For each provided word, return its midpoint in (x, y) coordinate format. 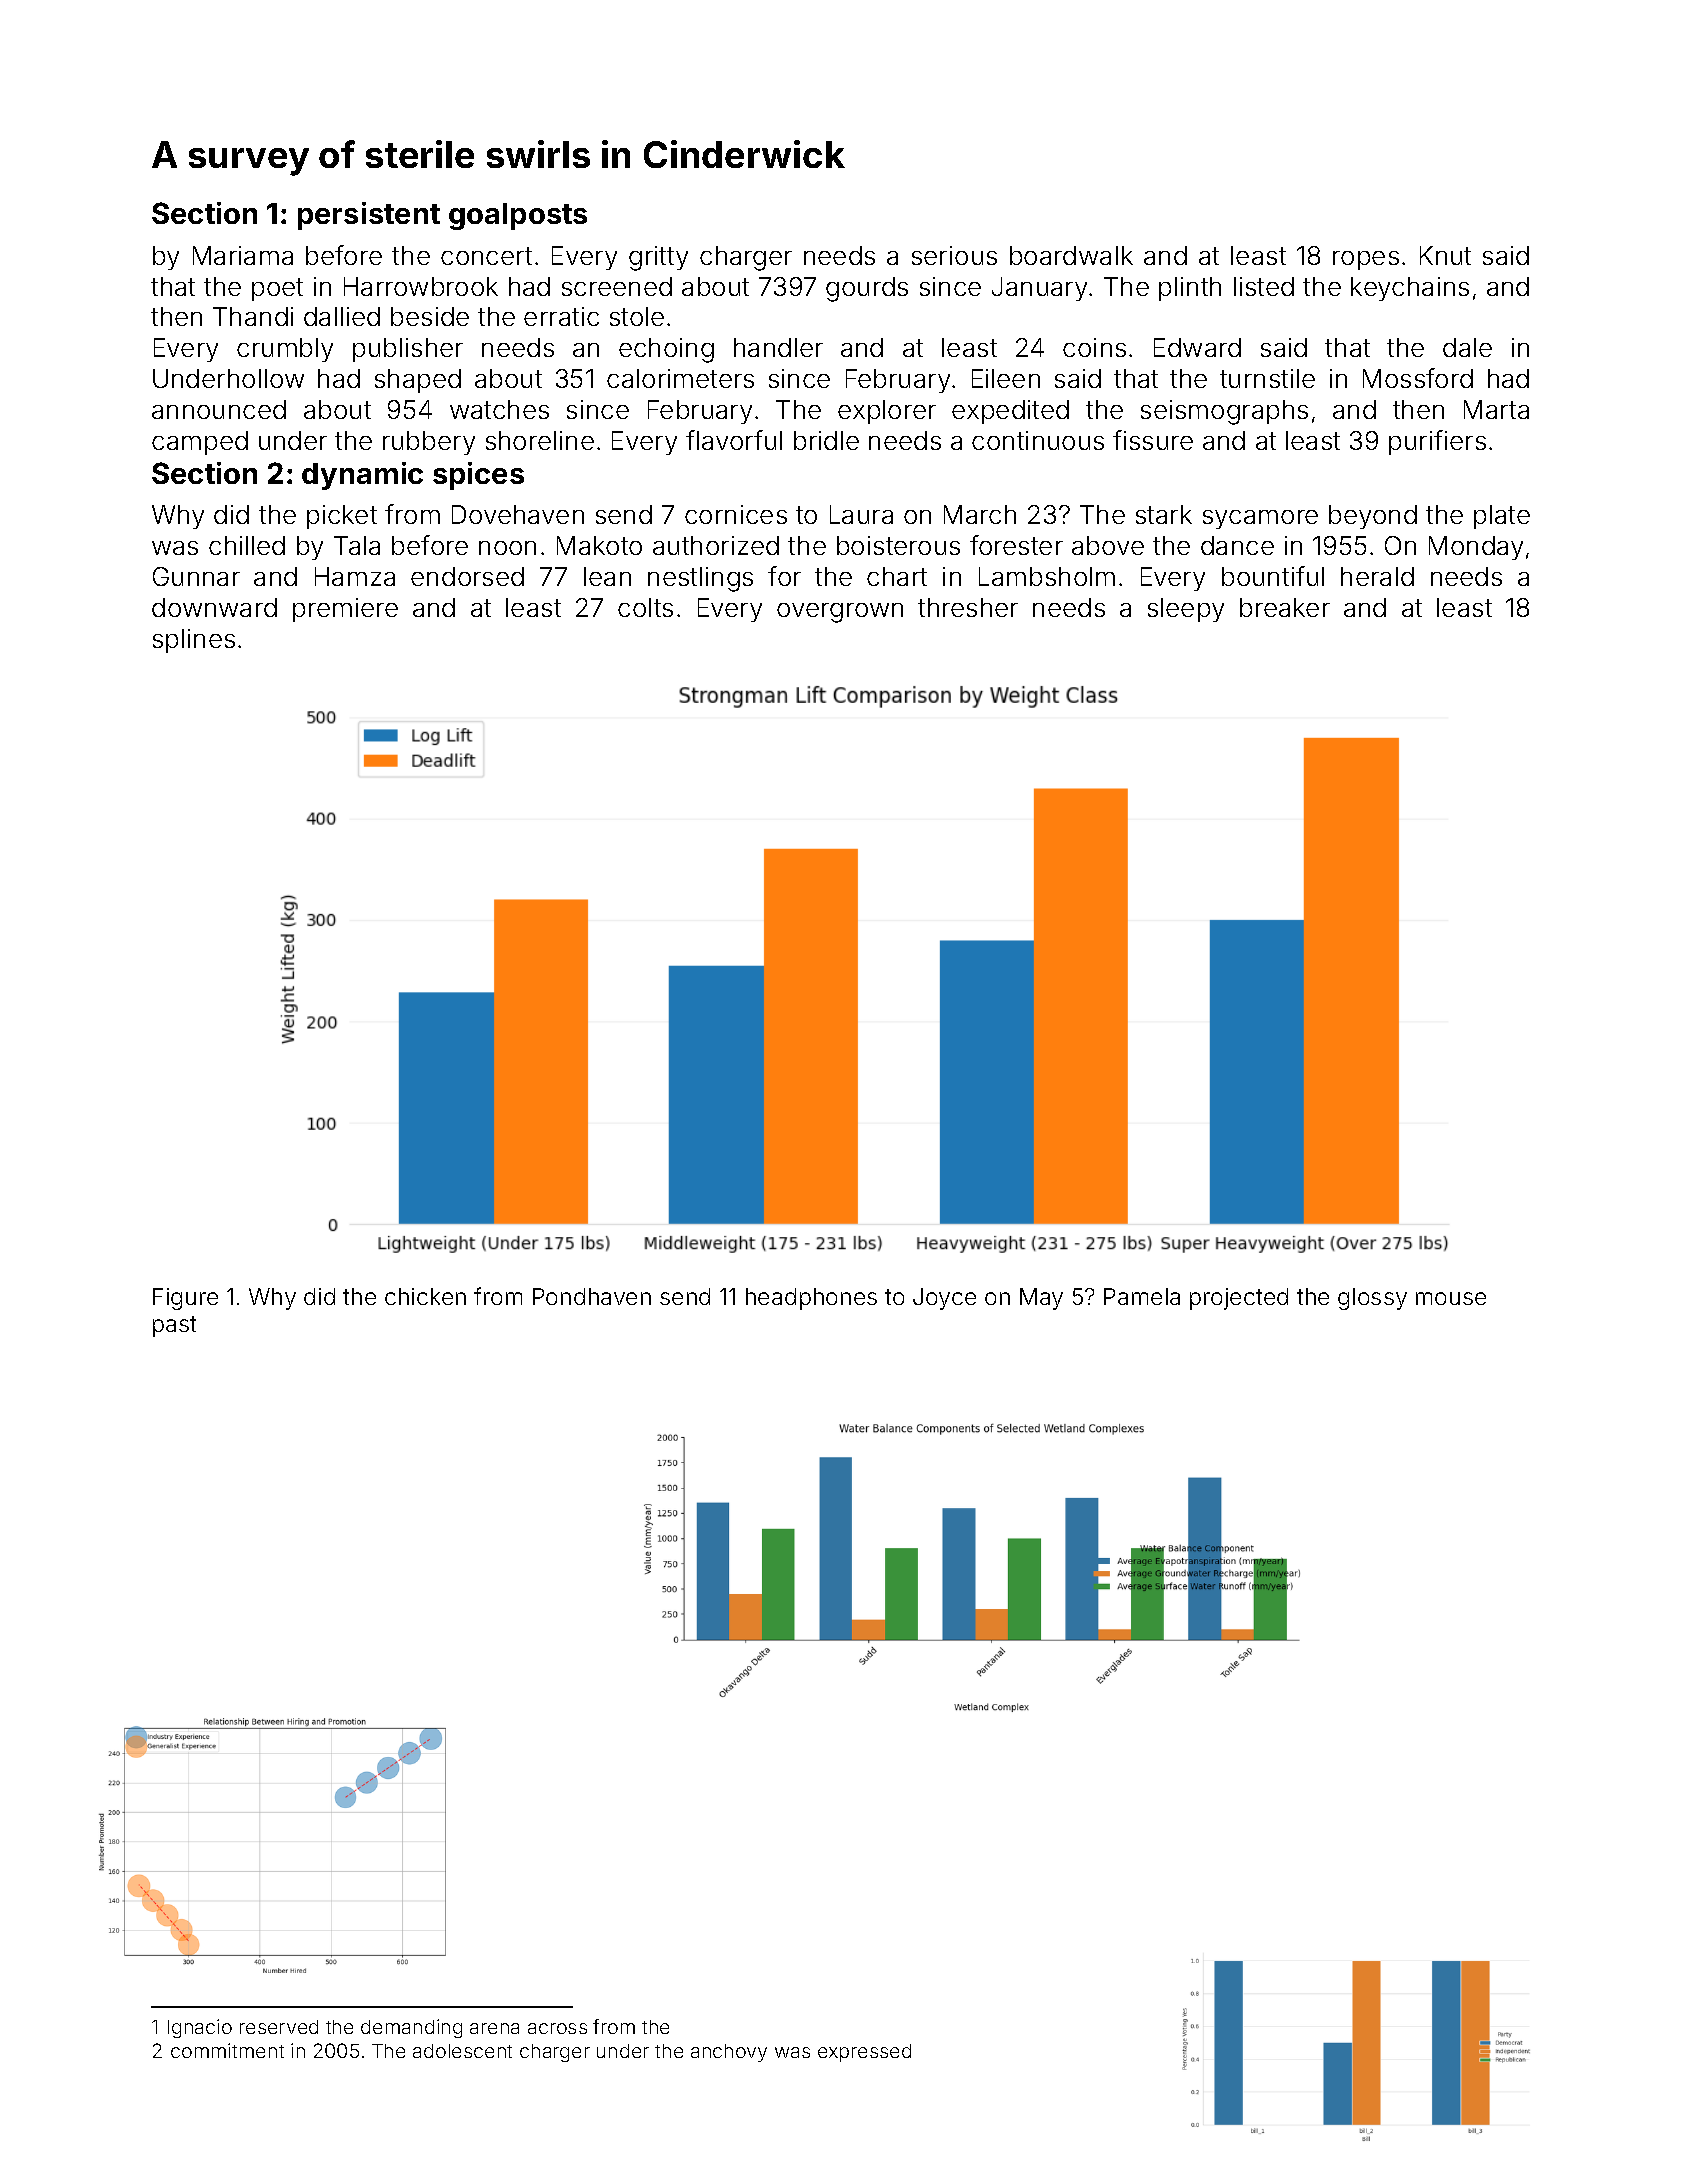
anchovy (729, 2053)
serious (954, 255)
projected (1239, 1299)
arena (494, 2028)
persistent (369, 216)
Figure (185, 1299)
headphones (811, 1299)
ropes (1366, 260)
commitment (227, 2050)
